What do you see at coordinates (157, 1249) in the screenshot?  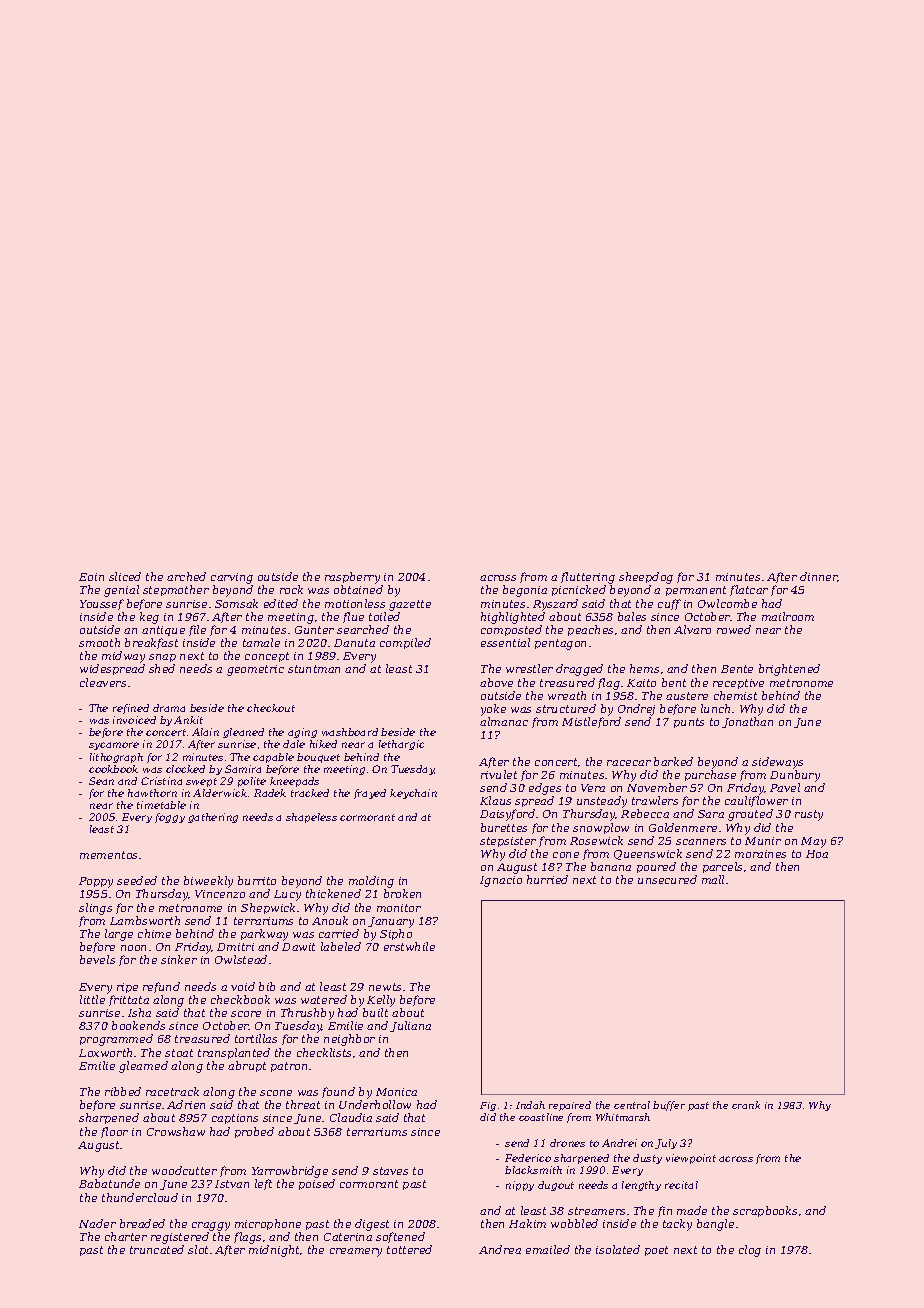 I see `truncated` at bounding box center [157, 1249].
